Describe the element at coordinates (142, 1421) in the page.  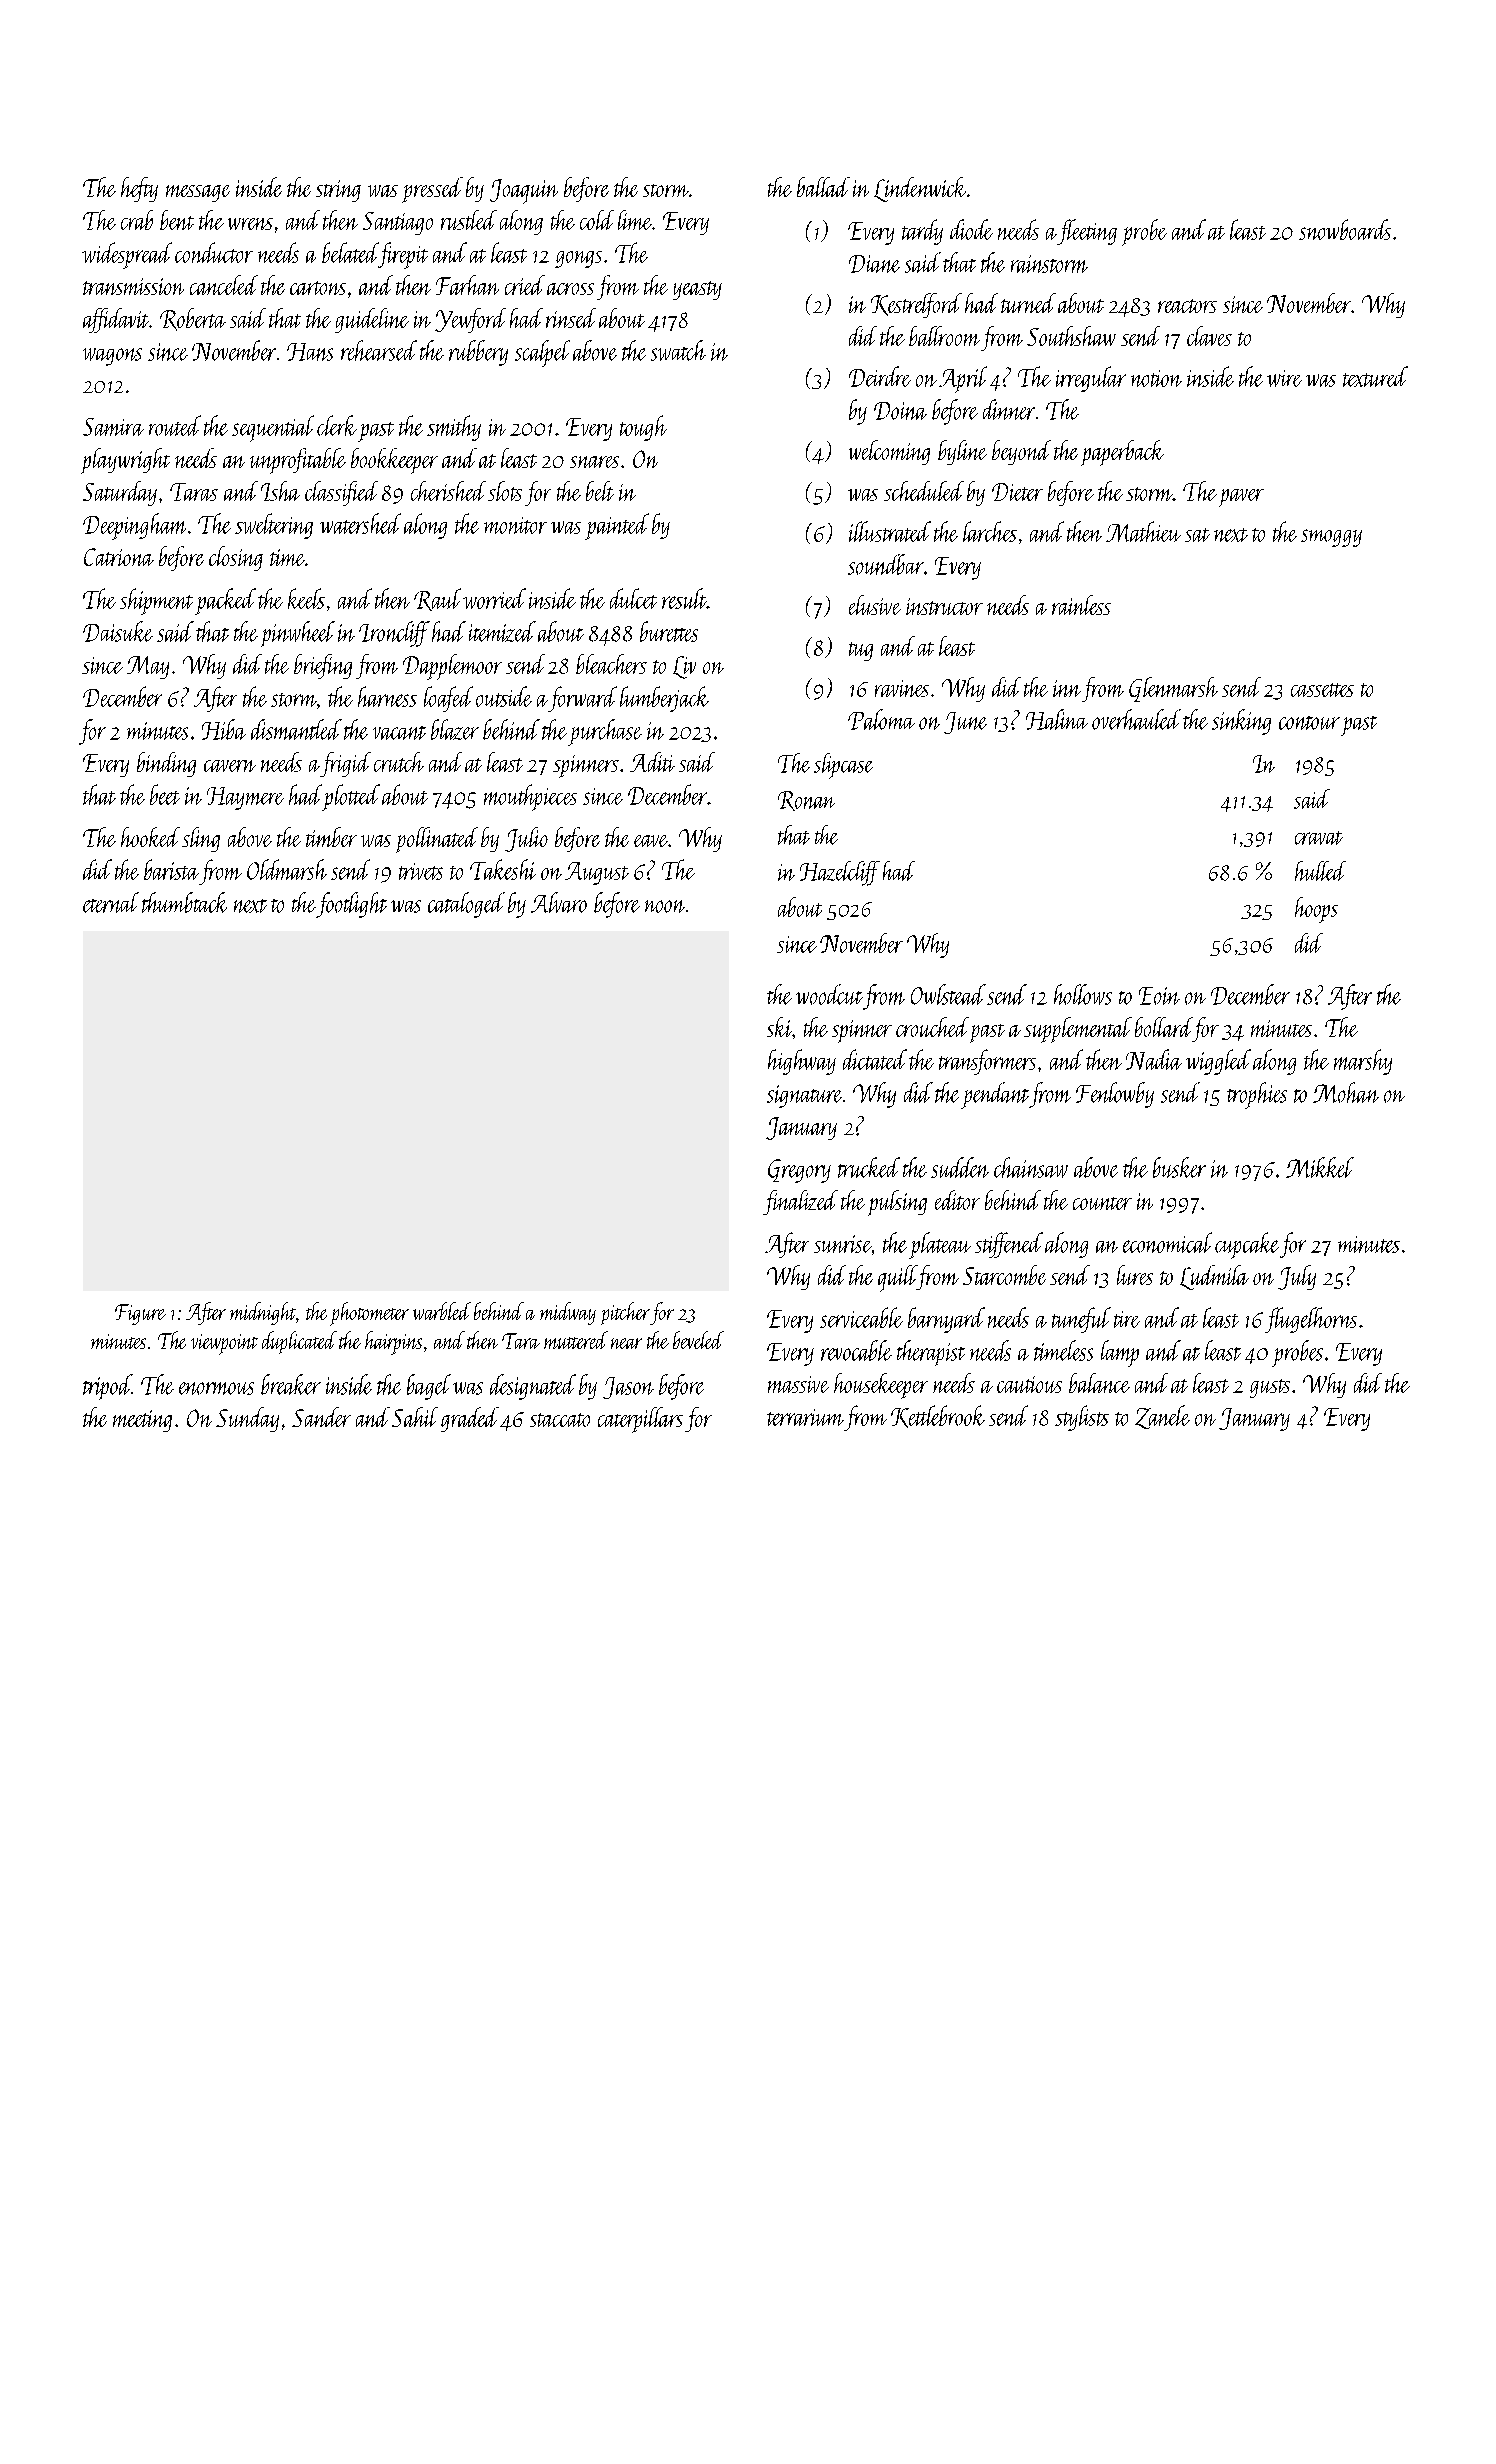
I see `meeting` at that location.
